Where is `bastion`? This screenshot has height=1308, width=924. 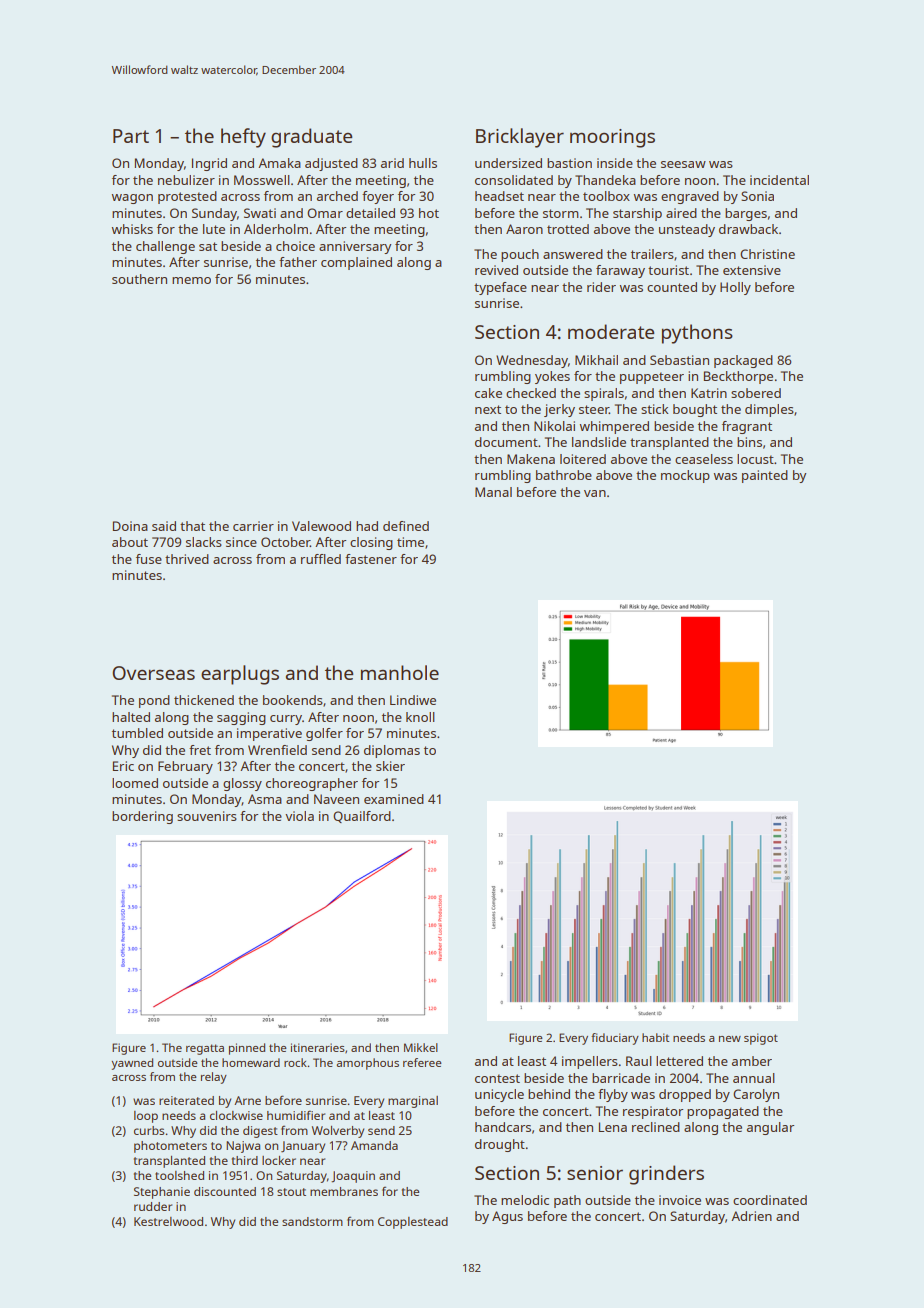
bastion is located at coordinates (569, 163).
